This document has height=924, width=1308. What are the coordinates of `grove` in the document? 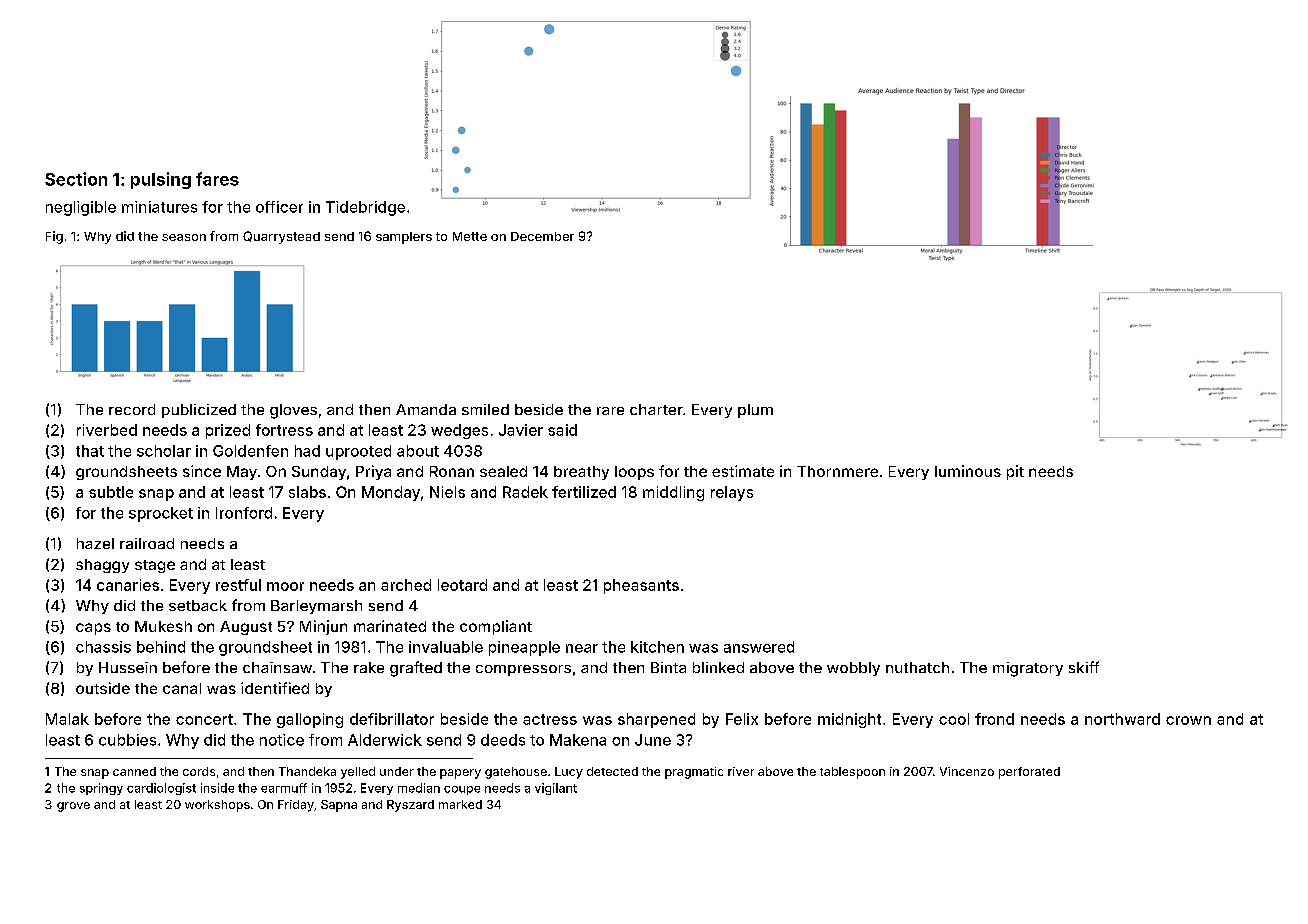 It's located at (73, 807).
